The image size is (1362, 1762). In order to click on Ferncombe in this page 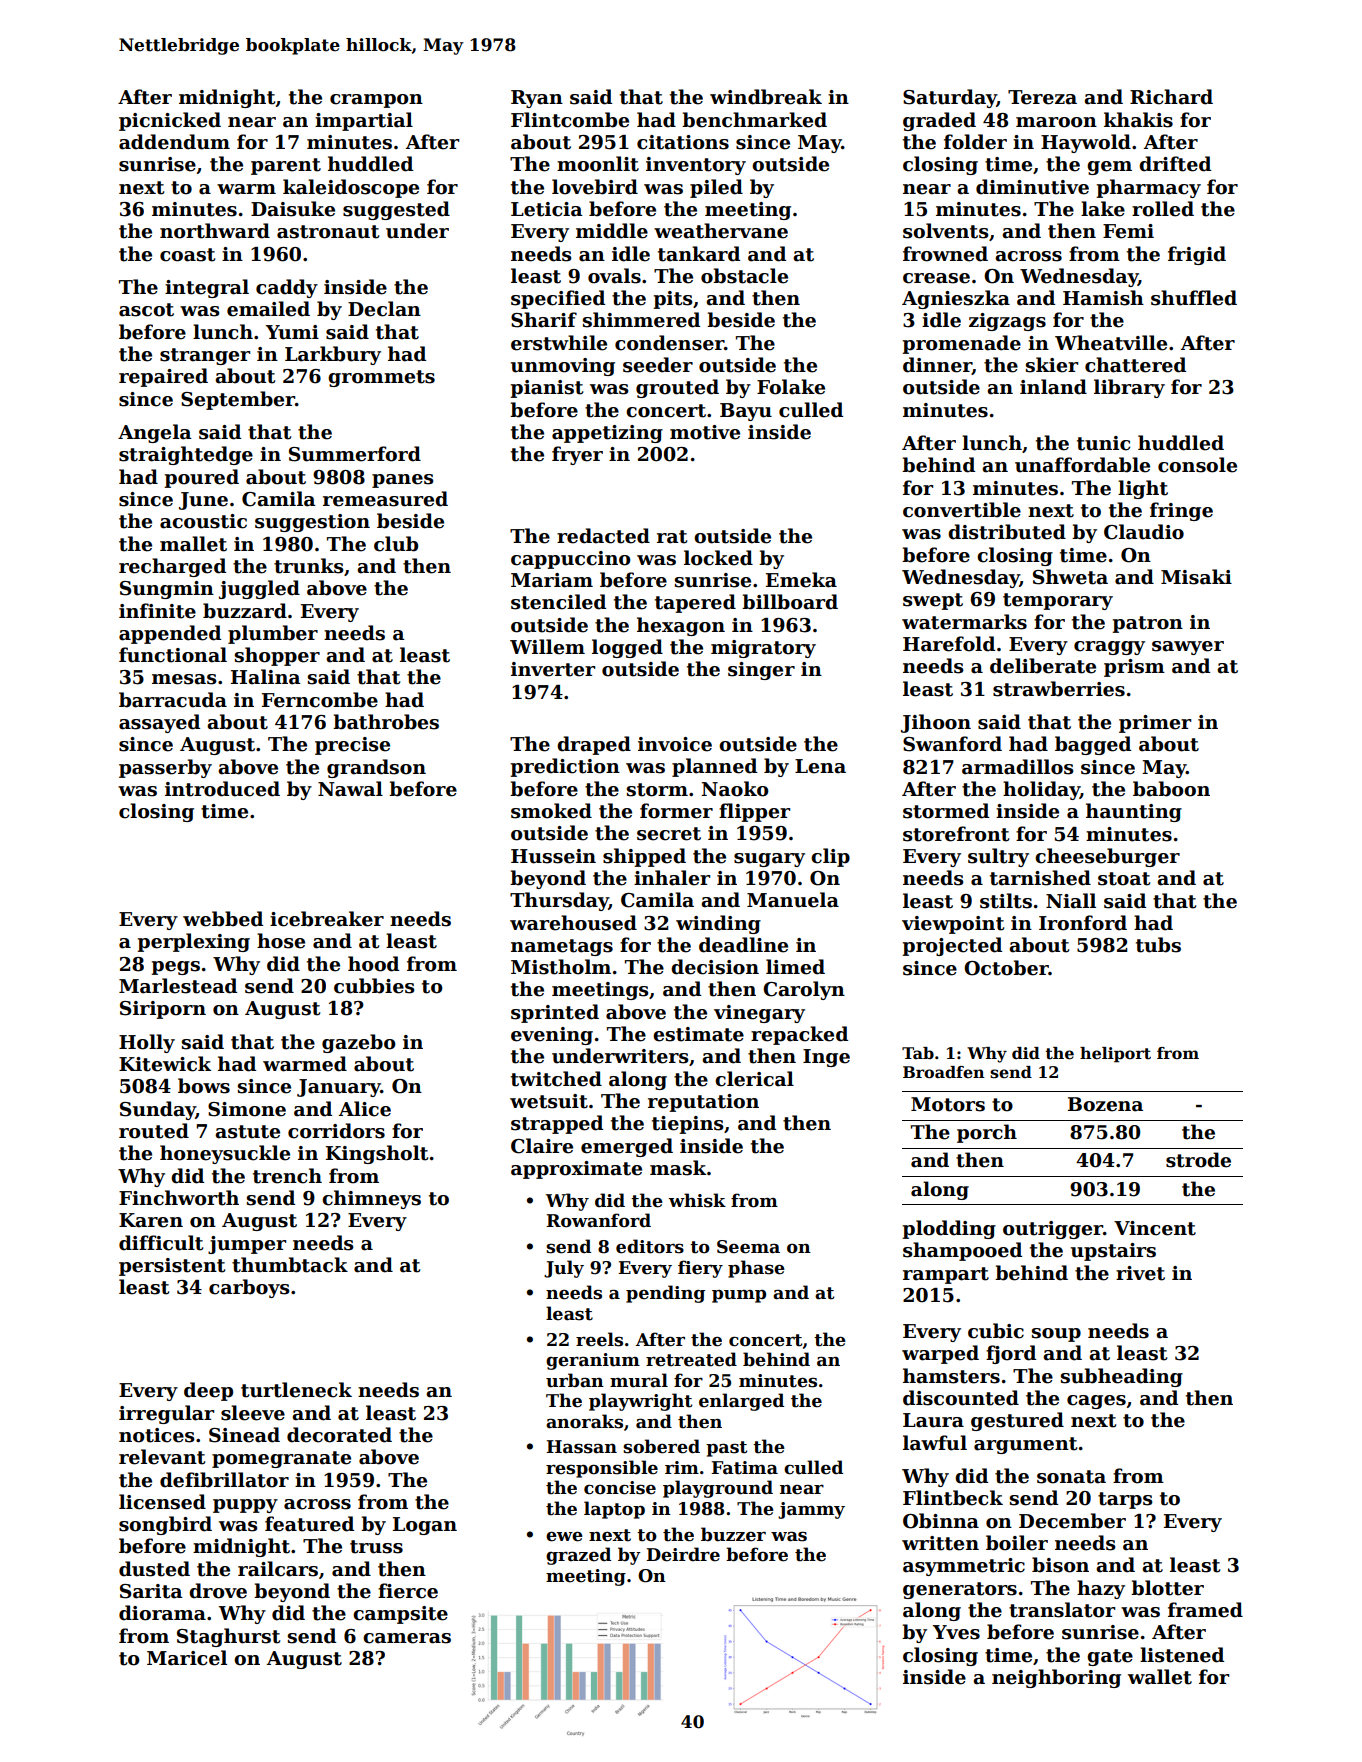, I will do `click(320, 700)`.
